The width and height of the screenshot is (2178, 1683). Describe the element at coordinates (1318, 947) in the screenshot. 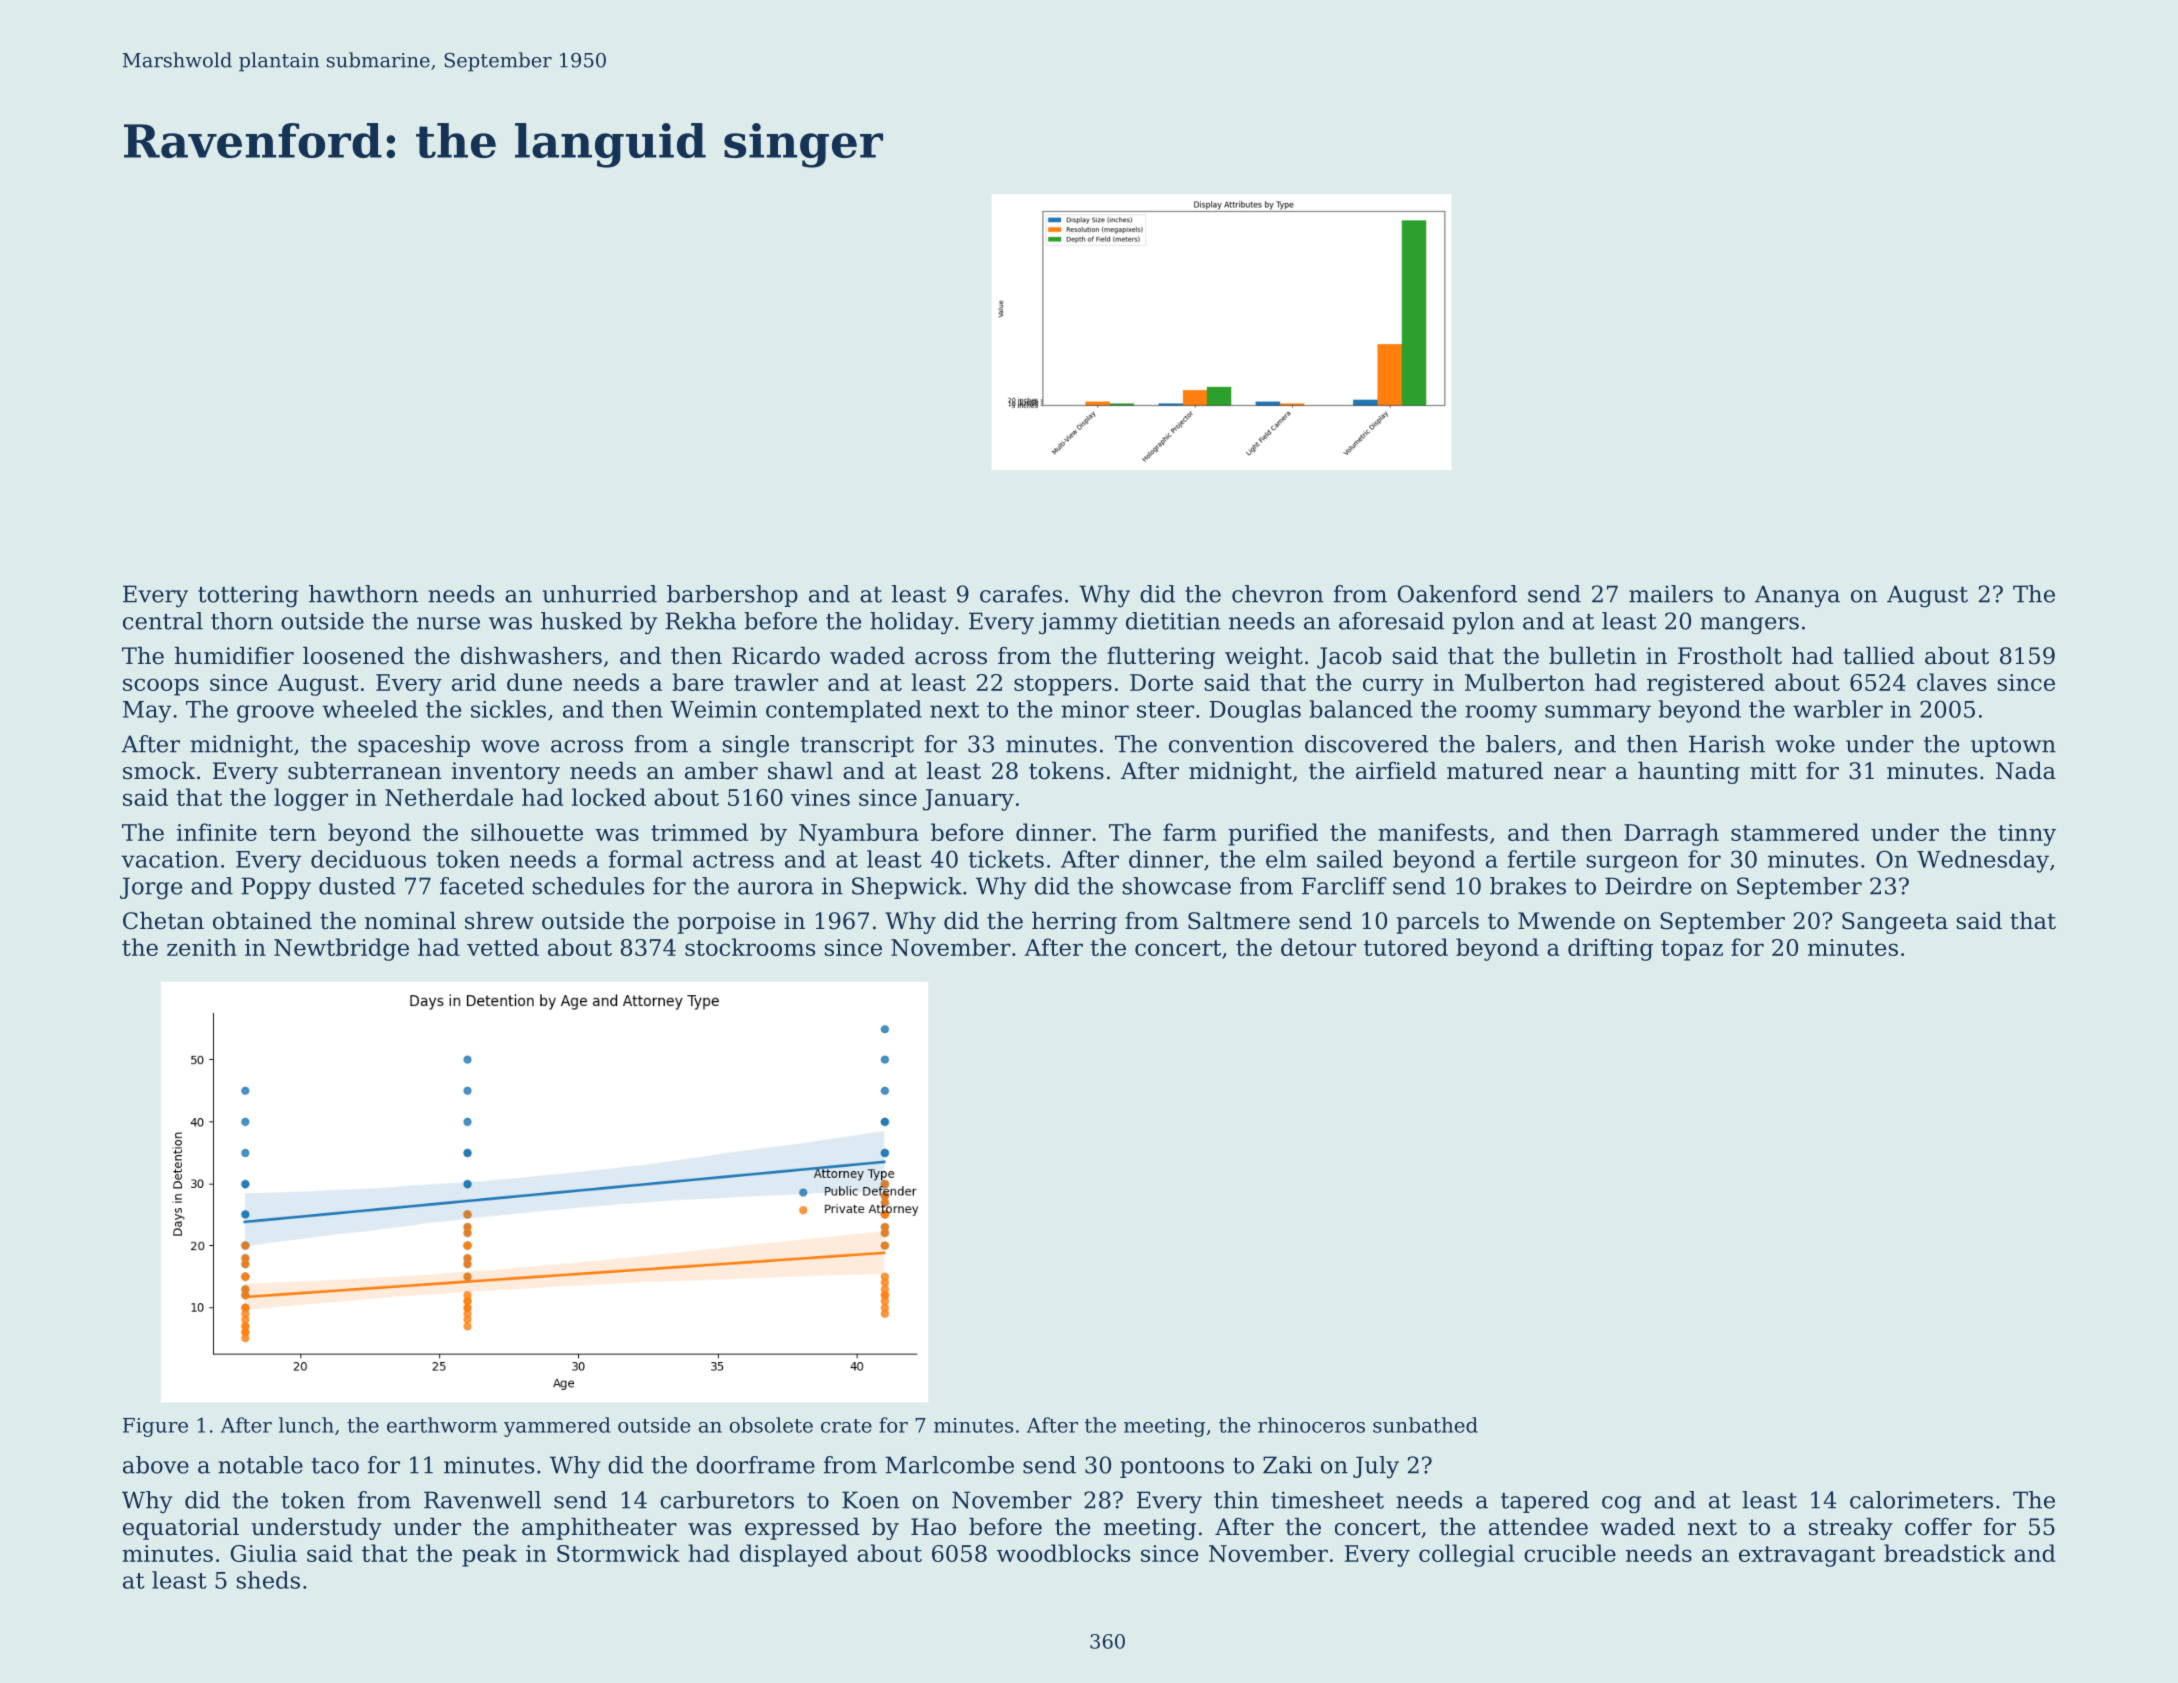

I see `detour` at that location.
